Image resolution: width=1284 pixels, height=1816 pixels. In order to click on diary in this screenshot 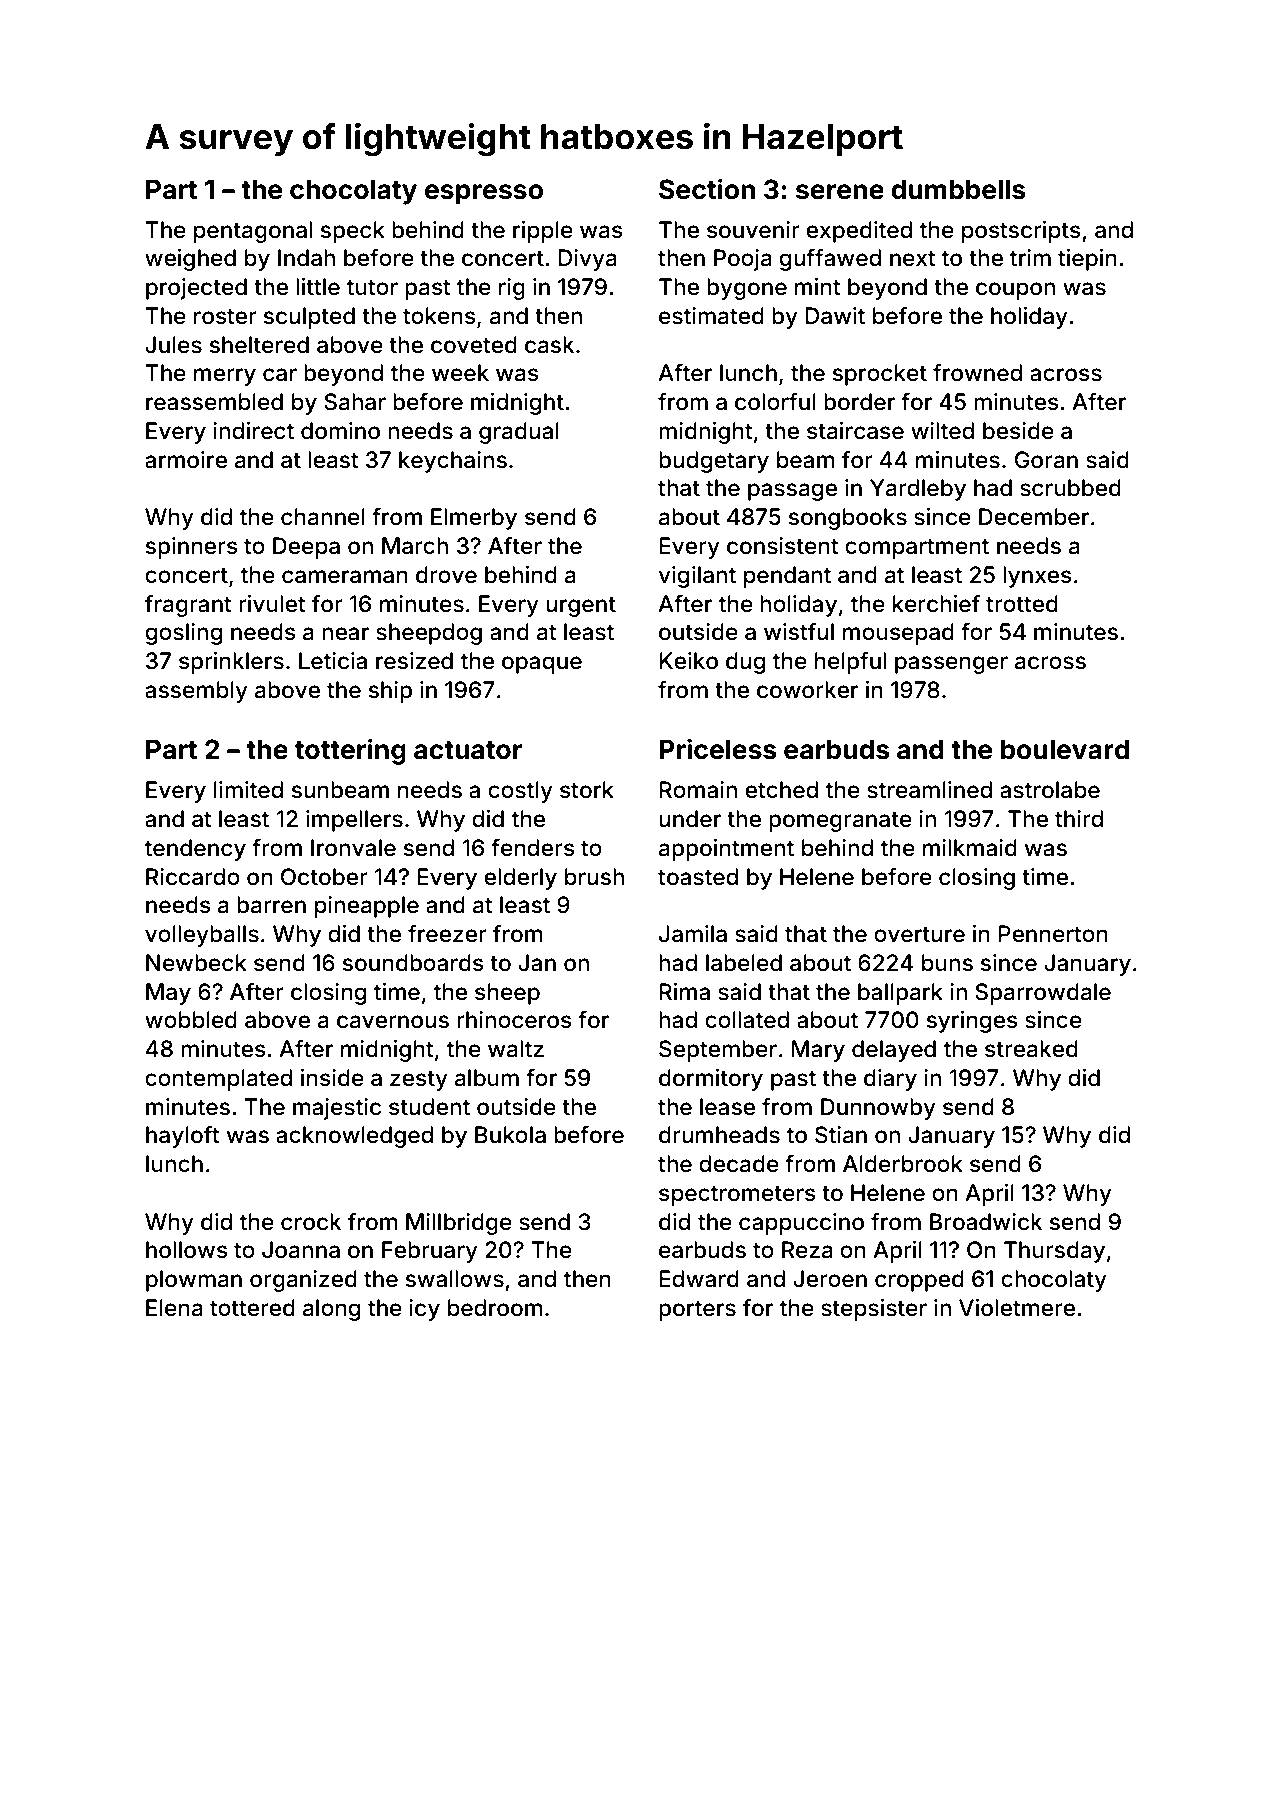, I will do `click(890, 1080)`.
